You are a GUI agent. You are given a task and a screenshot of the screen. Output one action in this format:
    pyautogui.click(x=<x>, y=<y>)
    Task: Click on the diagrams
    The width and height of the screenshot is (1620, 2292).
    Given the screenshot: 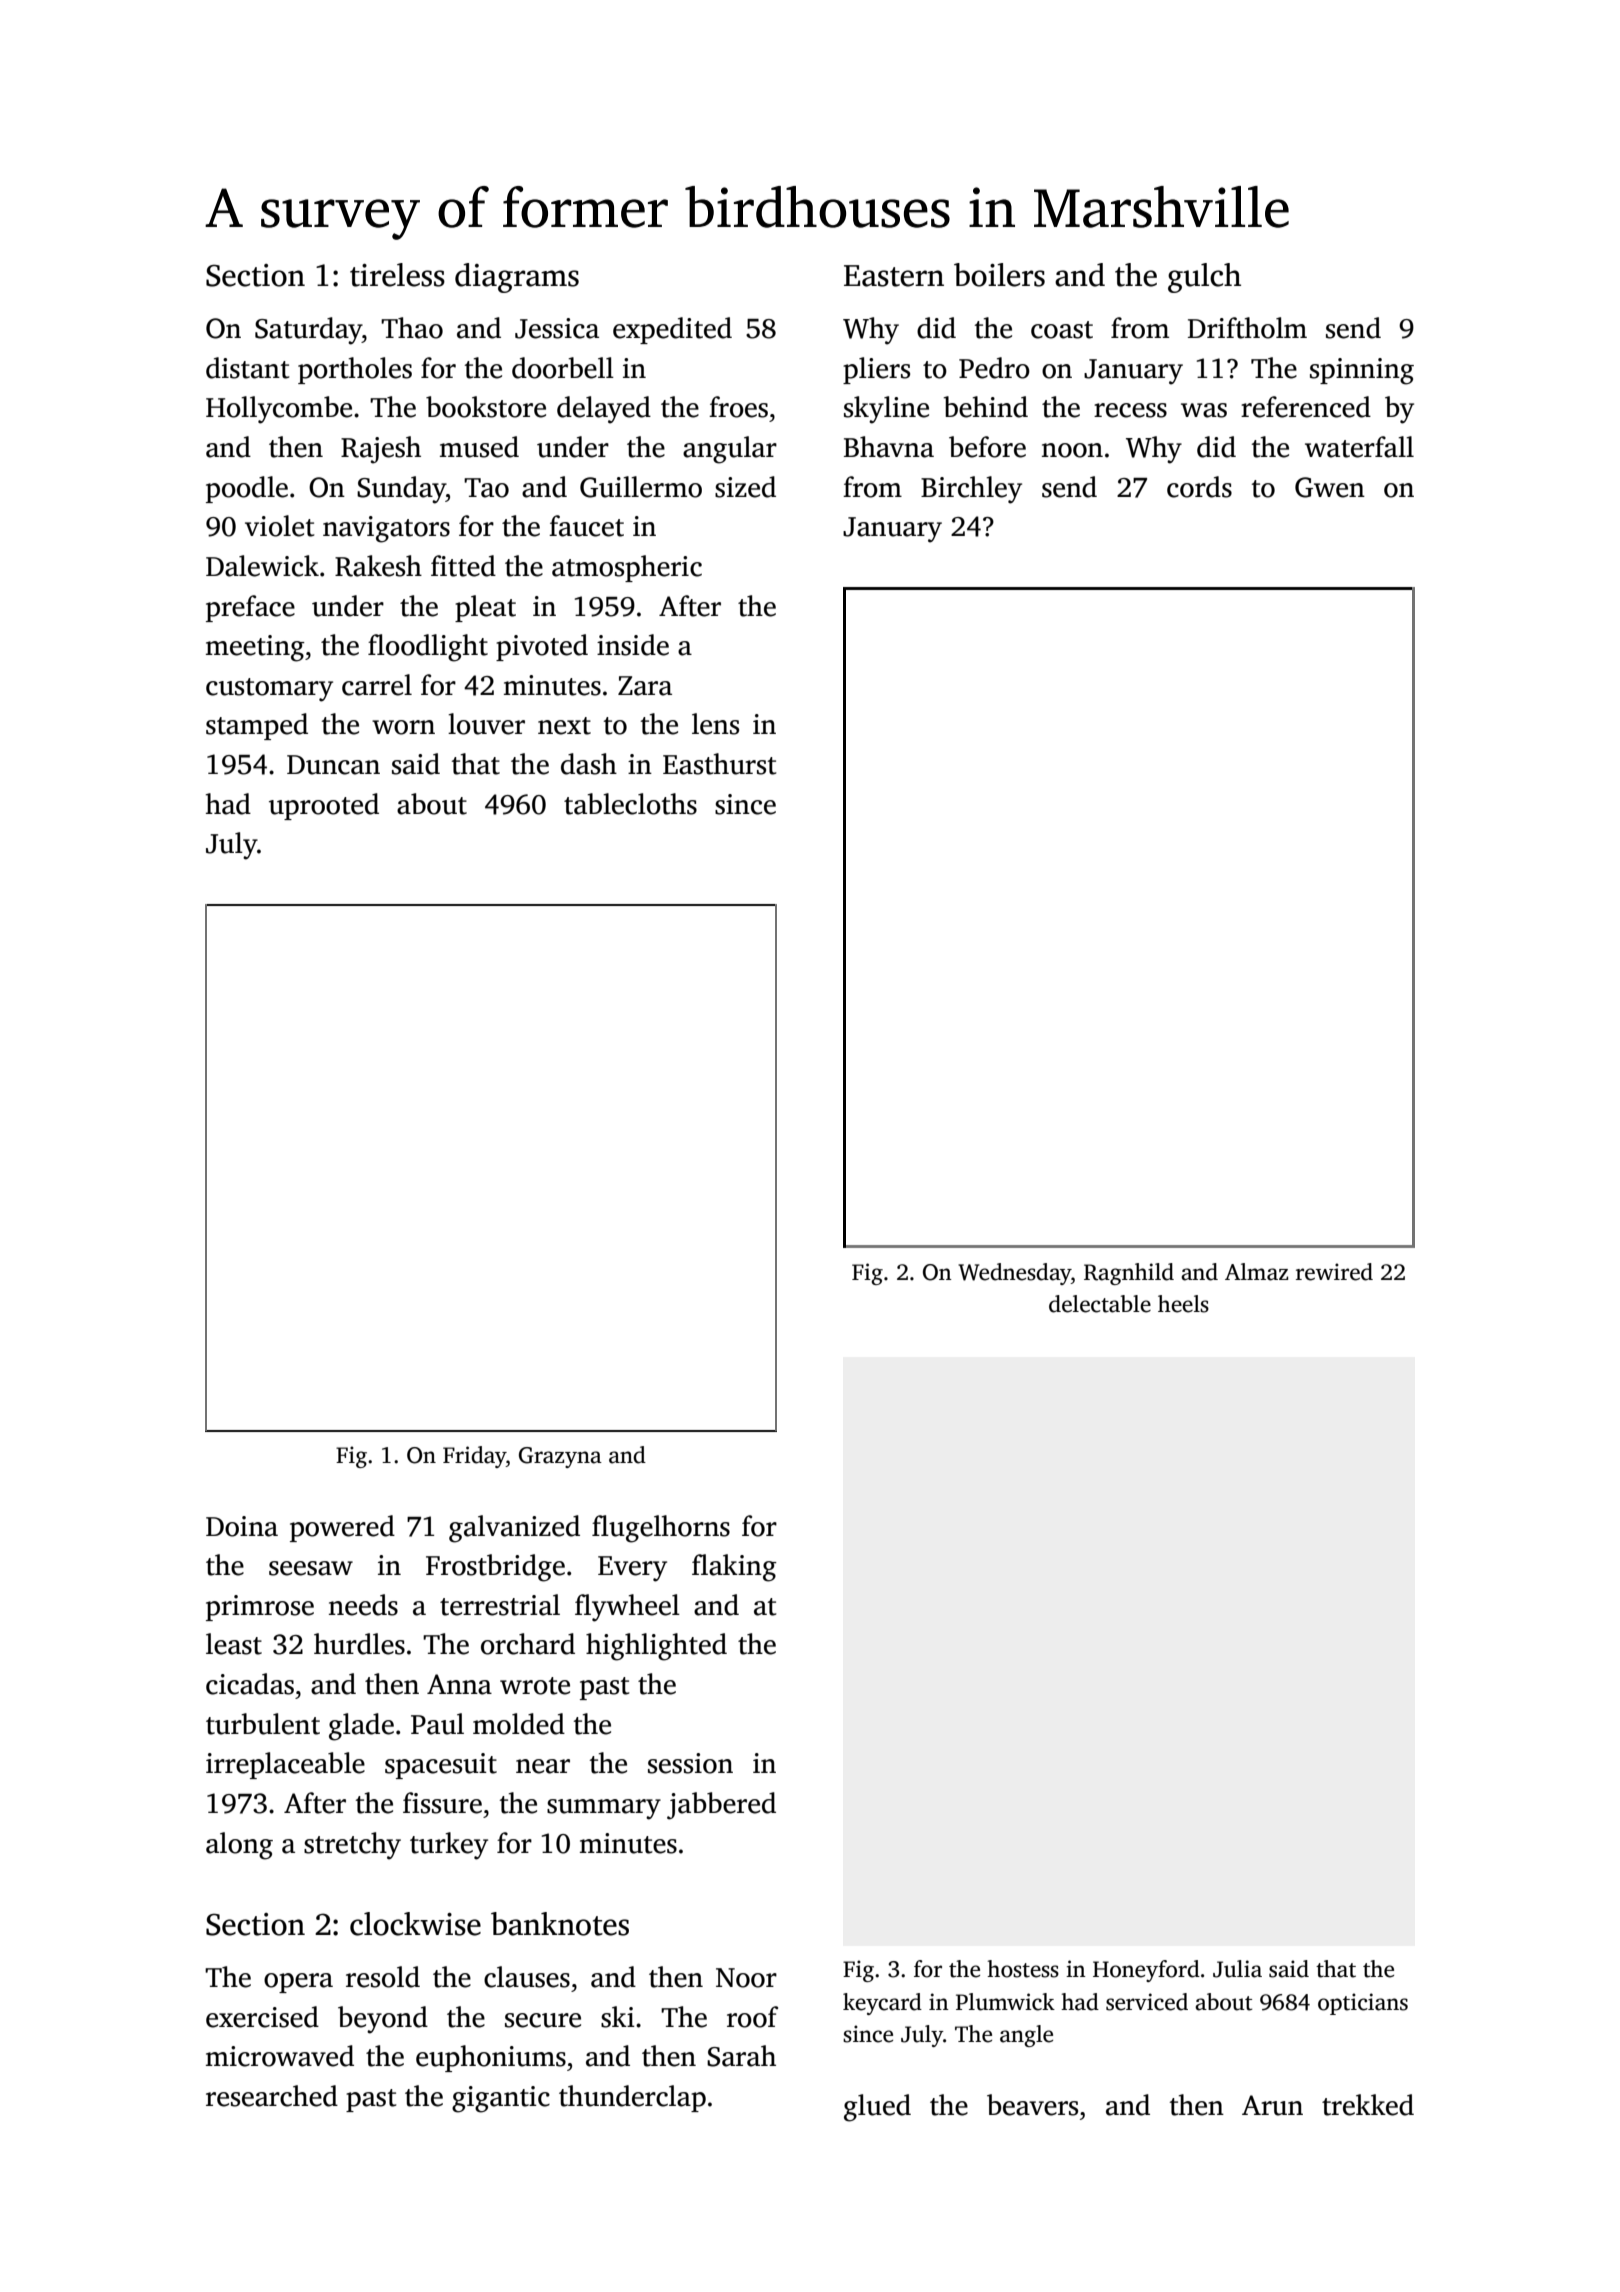 What is the action you would take?
    pyautogui.click(x=517, y=278)
